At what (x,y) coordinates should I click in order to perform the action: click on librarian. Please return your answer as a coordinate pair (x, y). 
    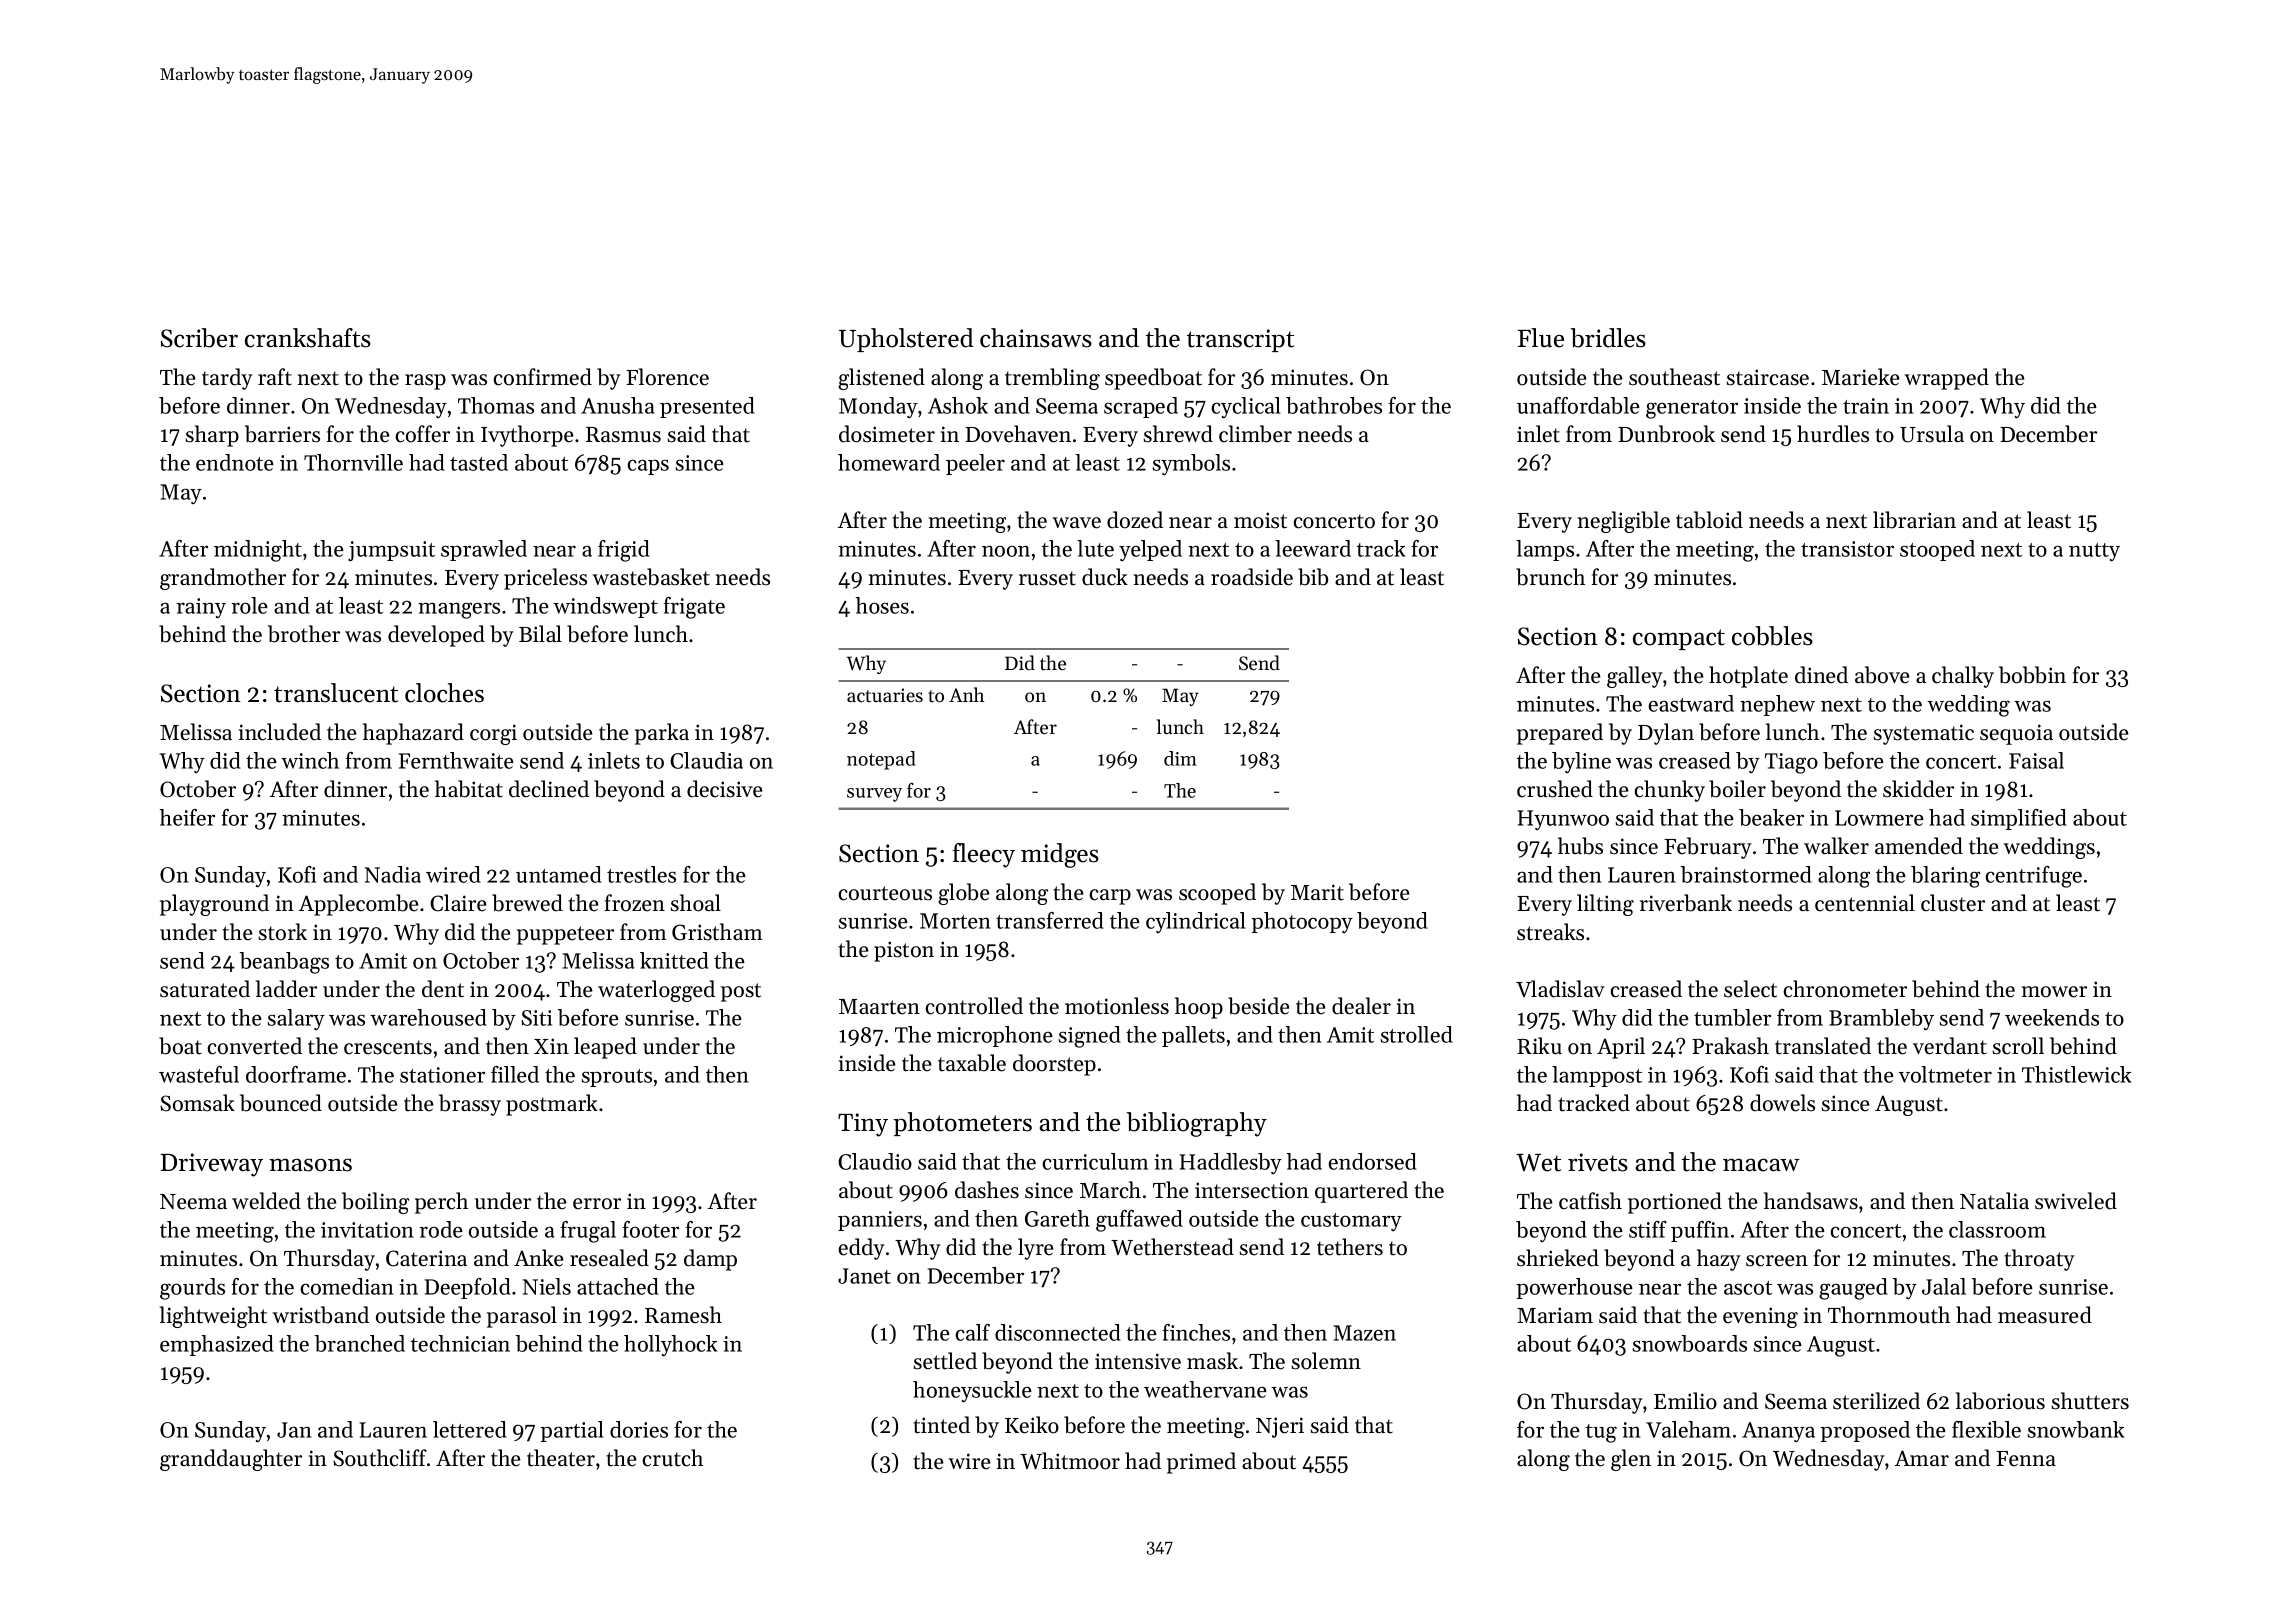
    Looking at the image, I should click on (1914, 520).
